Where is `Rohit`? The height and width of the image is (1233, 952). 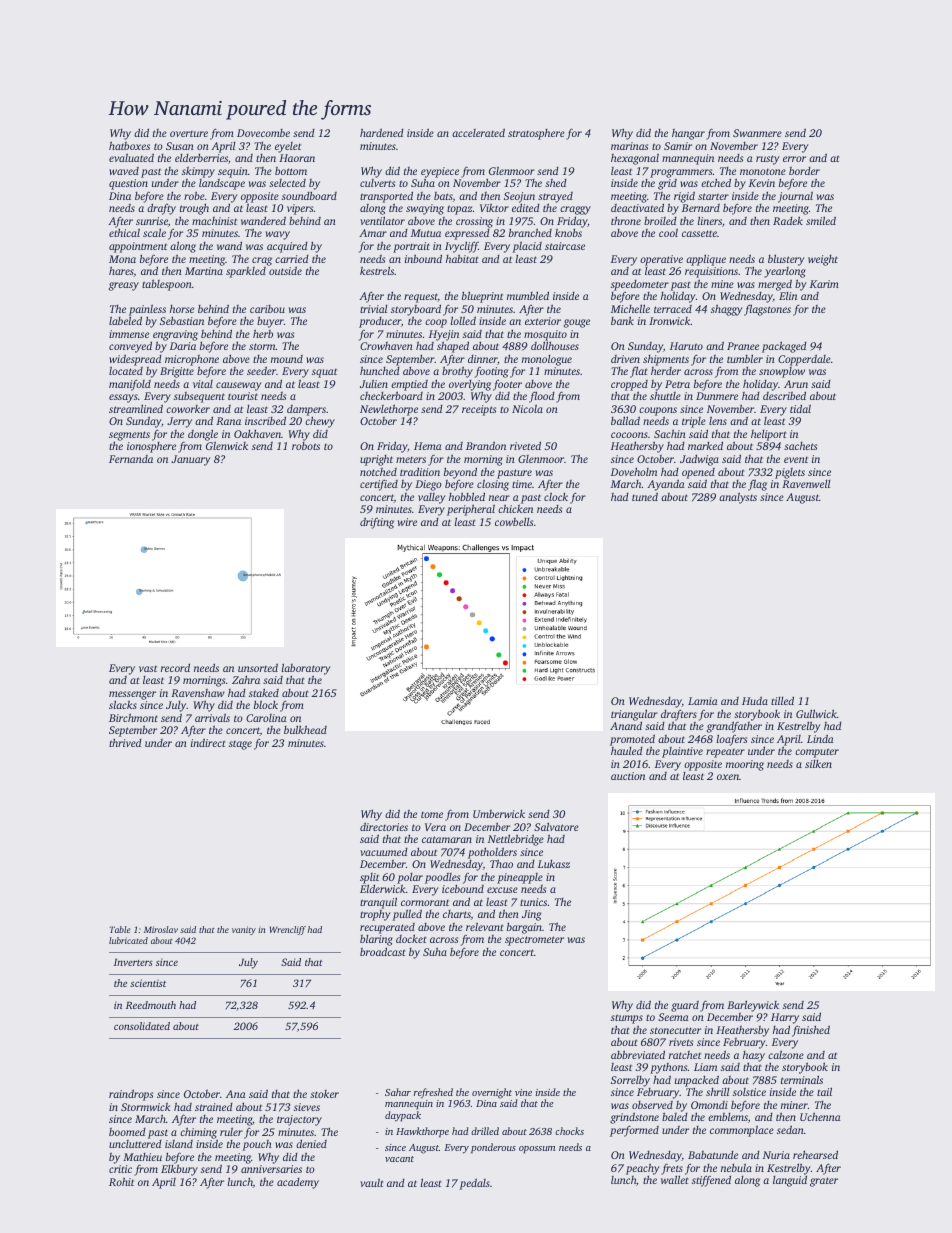 Rohit is located at coordinates (121, 1181).
